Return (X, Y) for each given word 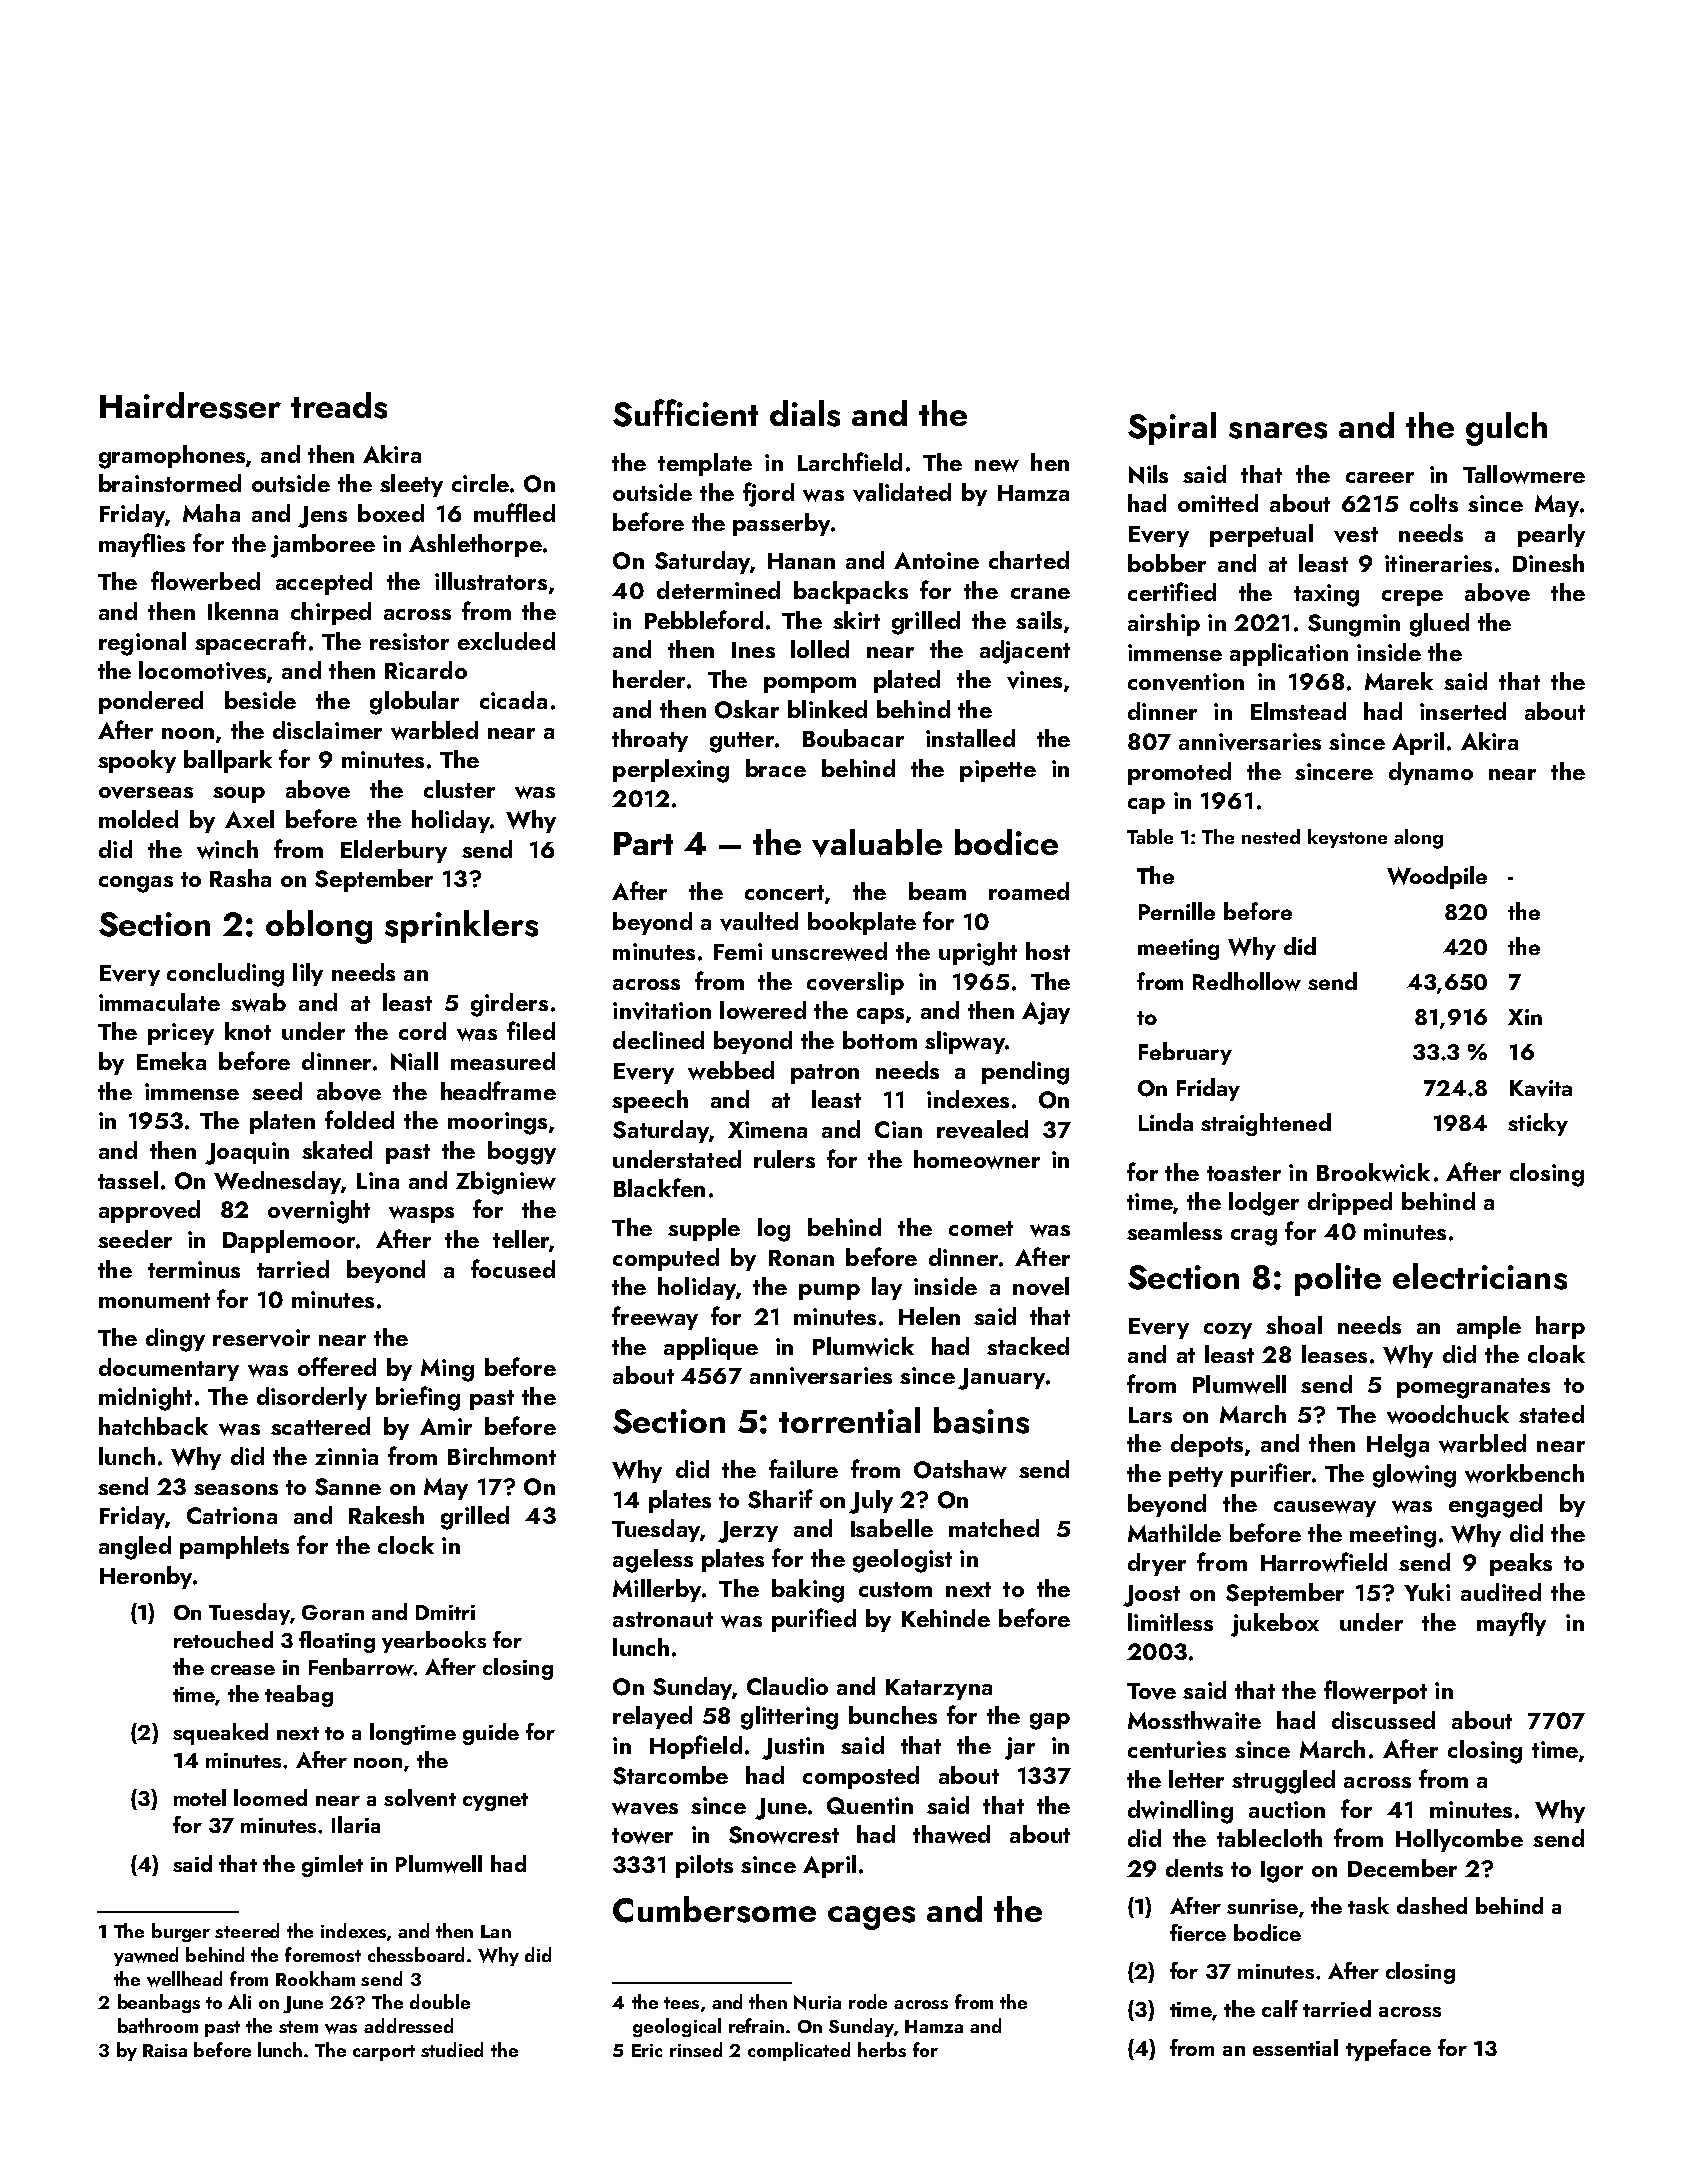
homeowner (977, 1159)
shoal (1294, 1325)
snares (1278, 430)
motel (200, 1797)
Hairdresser (190, 405)
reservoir (261, 1338)
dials (805, 413)
